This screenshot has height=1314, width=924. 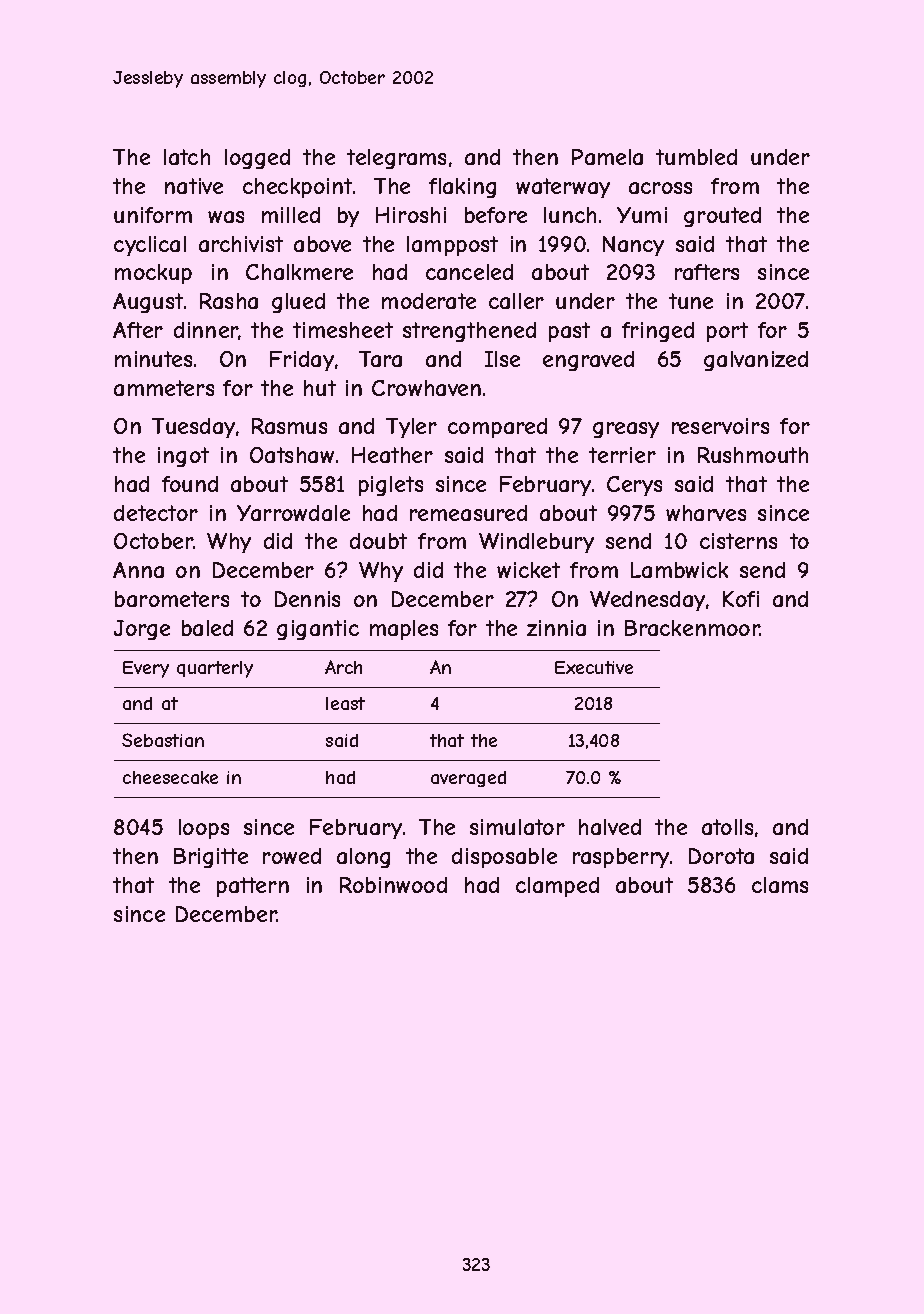 I want to click on milled, so click(x=291, y=215).
